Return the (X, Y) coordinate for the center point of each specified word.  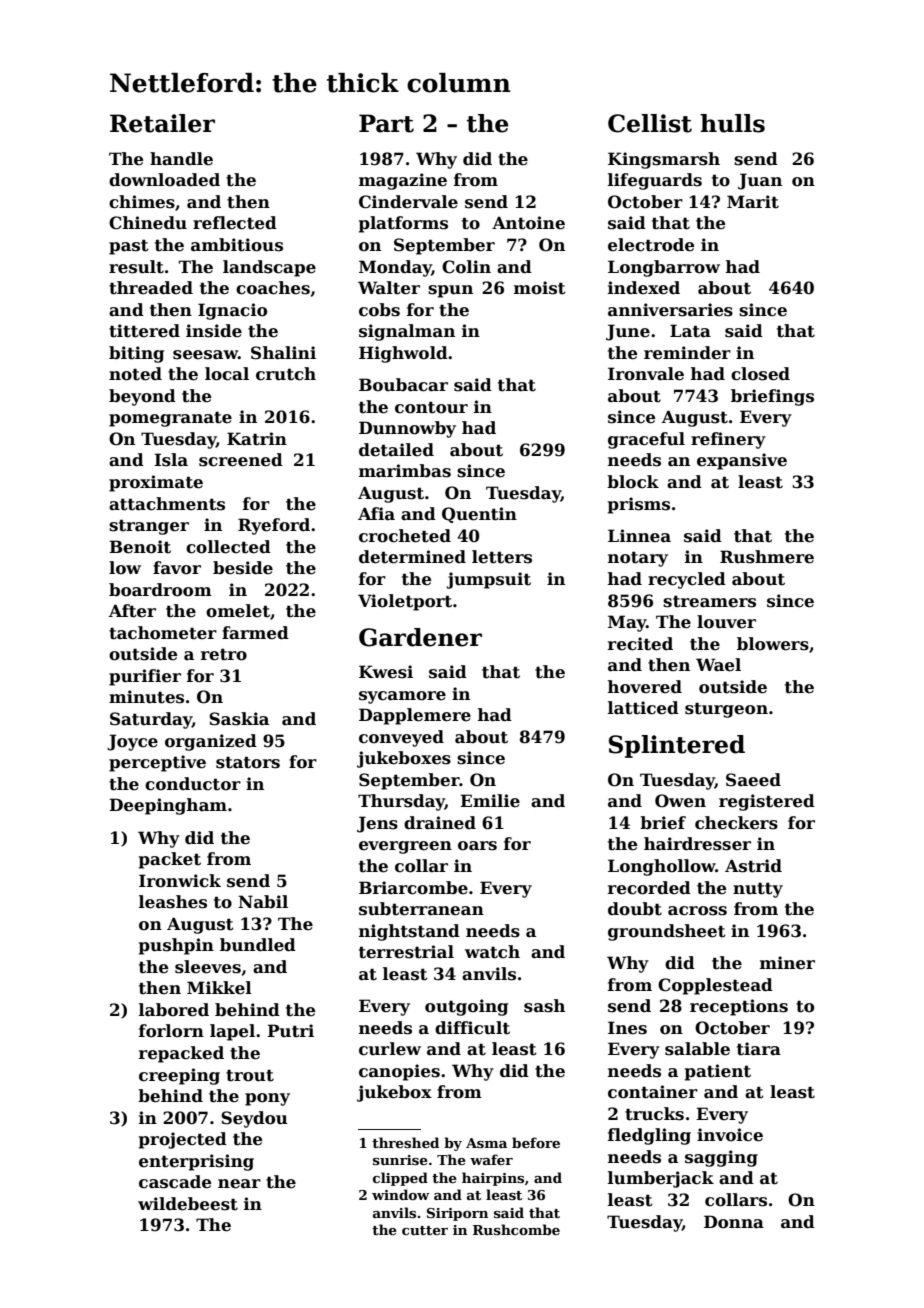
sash (544, 1006)
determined (412, 557)
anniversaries (670, 310)
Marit (753, 202)
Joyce (132, 742)
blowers (773, 644)
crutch (286, 374)
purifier (145, 677)
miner (787, 963)
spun (450, 291)
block (633, 482)
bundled (258, 945)
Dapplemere (415, 716)
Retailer (162, 123)
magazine (403, 181)
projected (183, 1140)
